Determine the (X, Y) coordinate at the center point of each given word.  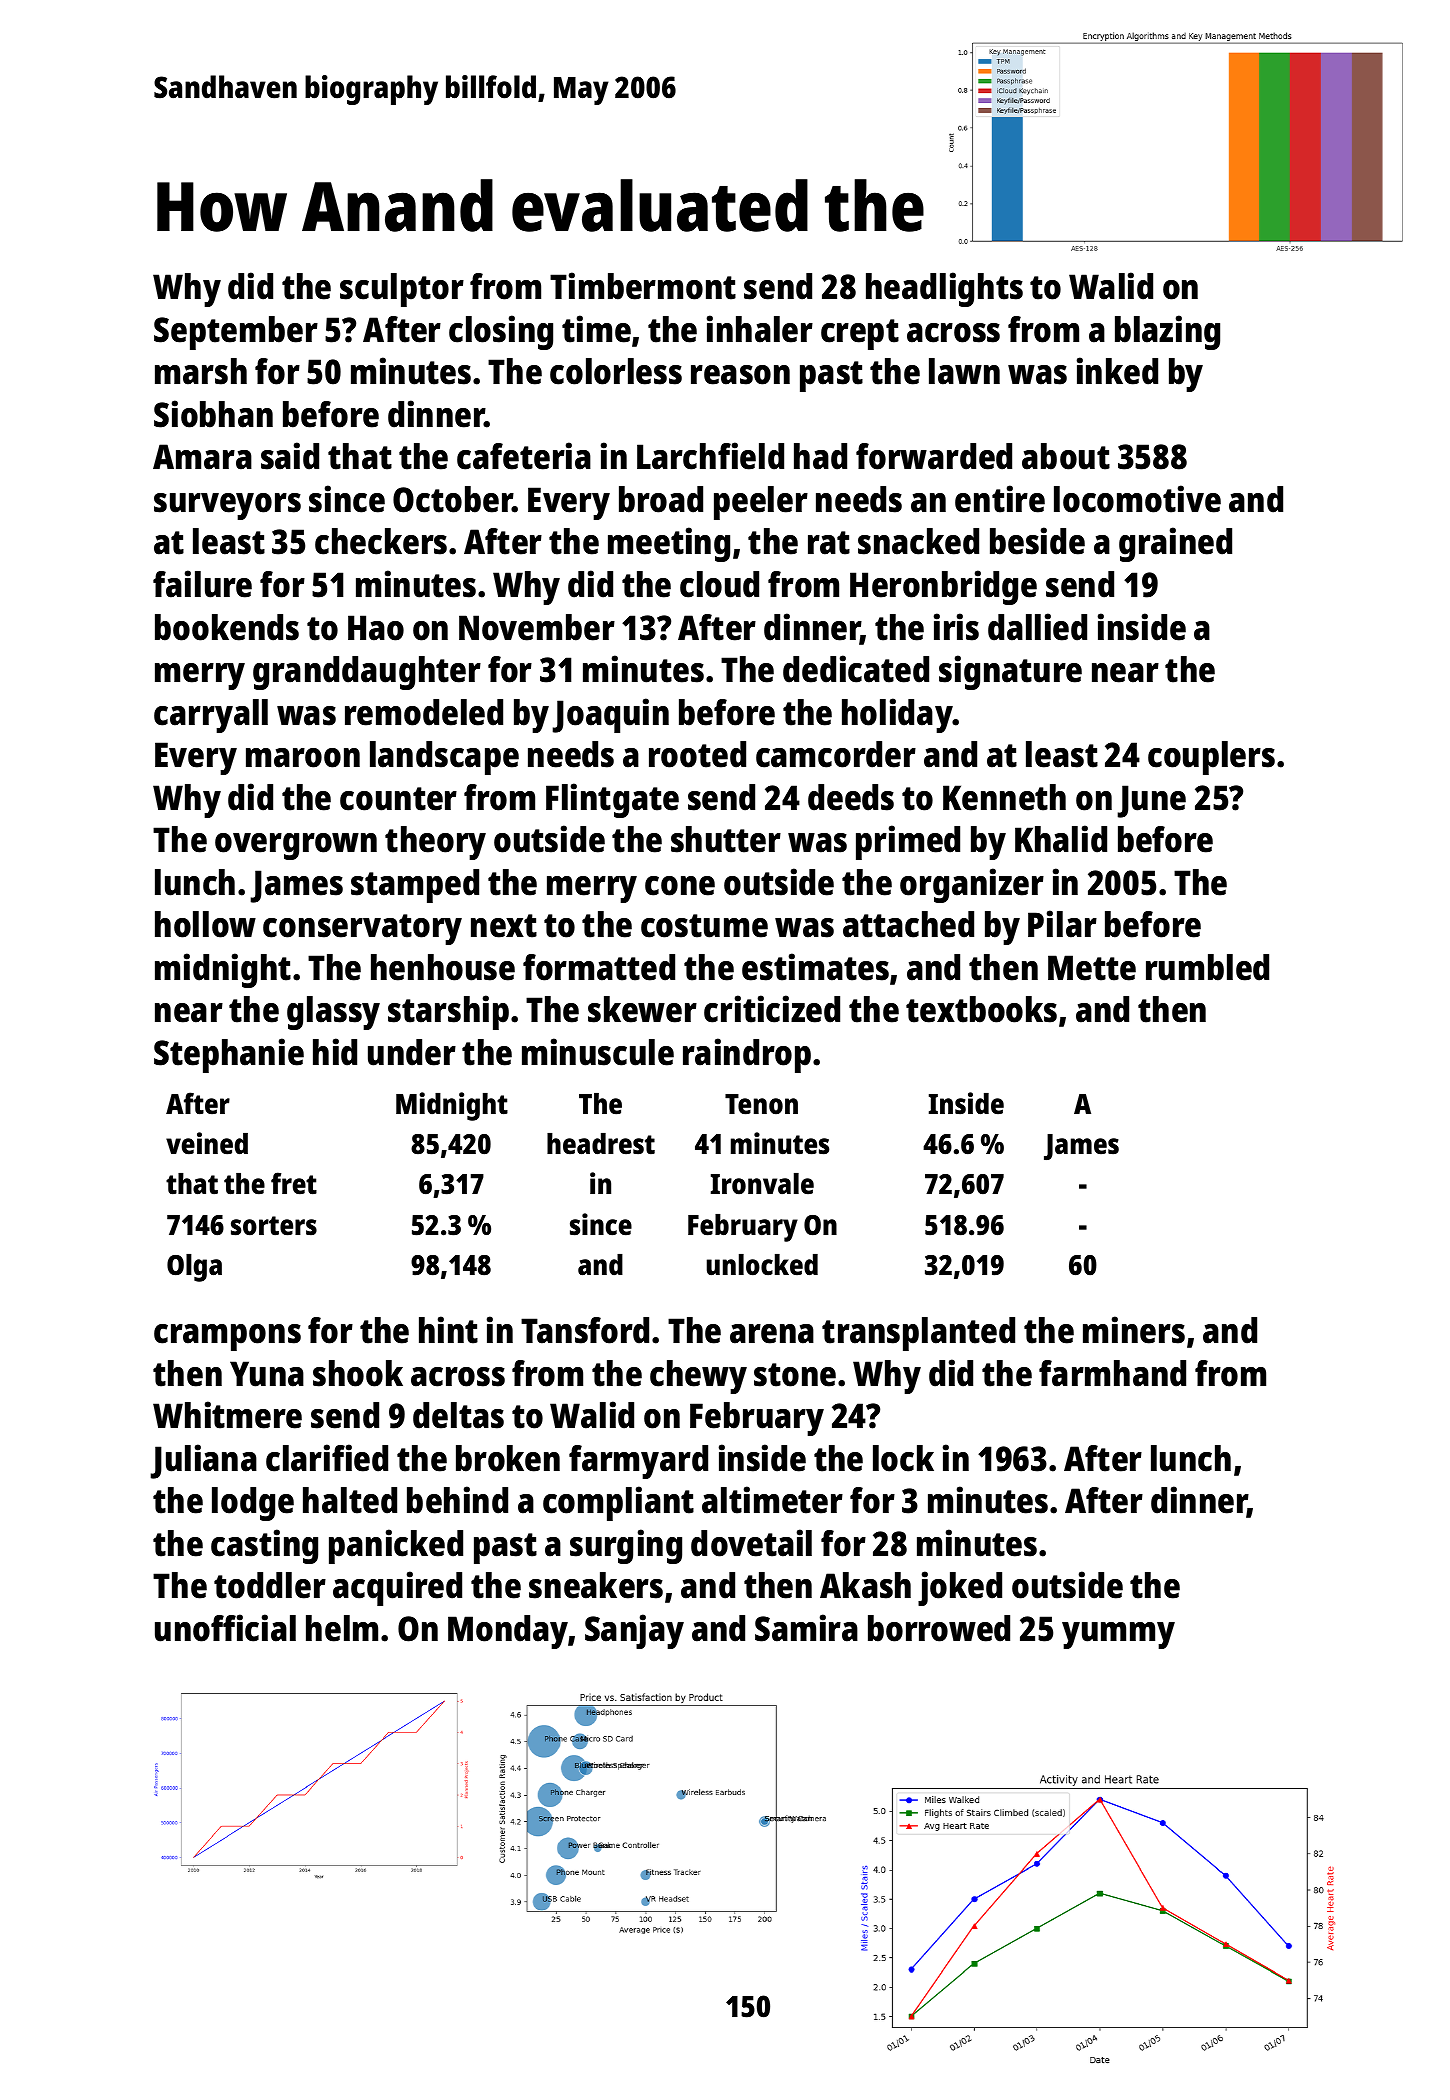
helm (342, 1628)
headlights (944, 289)
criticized (772, 1009)
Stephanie (229, 1055)
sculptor (402, 290)
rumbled (1207, 967)
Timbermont (643, 286)
